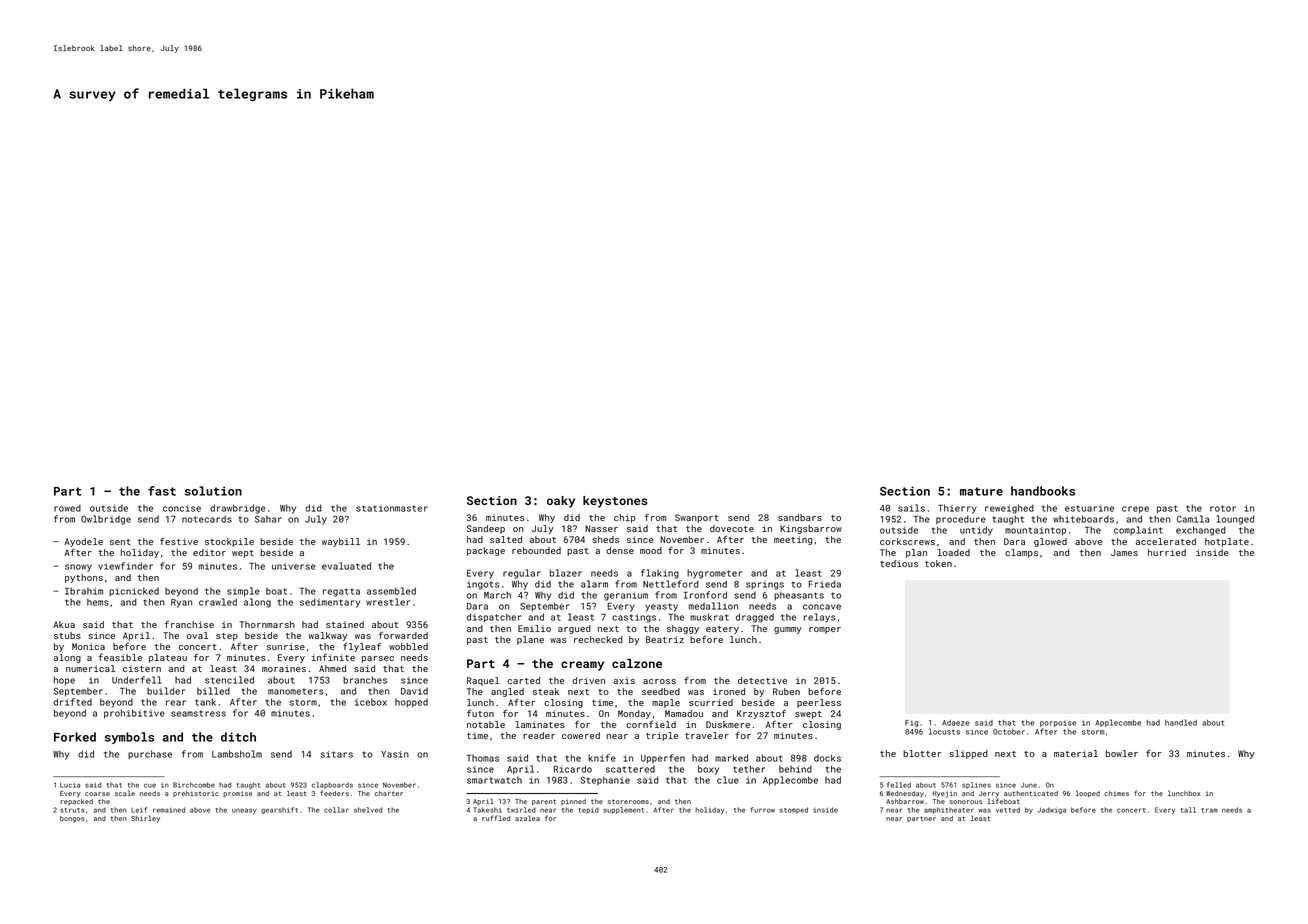 The height and width of the screenshot is (924, 1308). What do you see at coordinates (229, 542) in the screenshot?
I see `stockpile` at bounding box center [229, 542].
